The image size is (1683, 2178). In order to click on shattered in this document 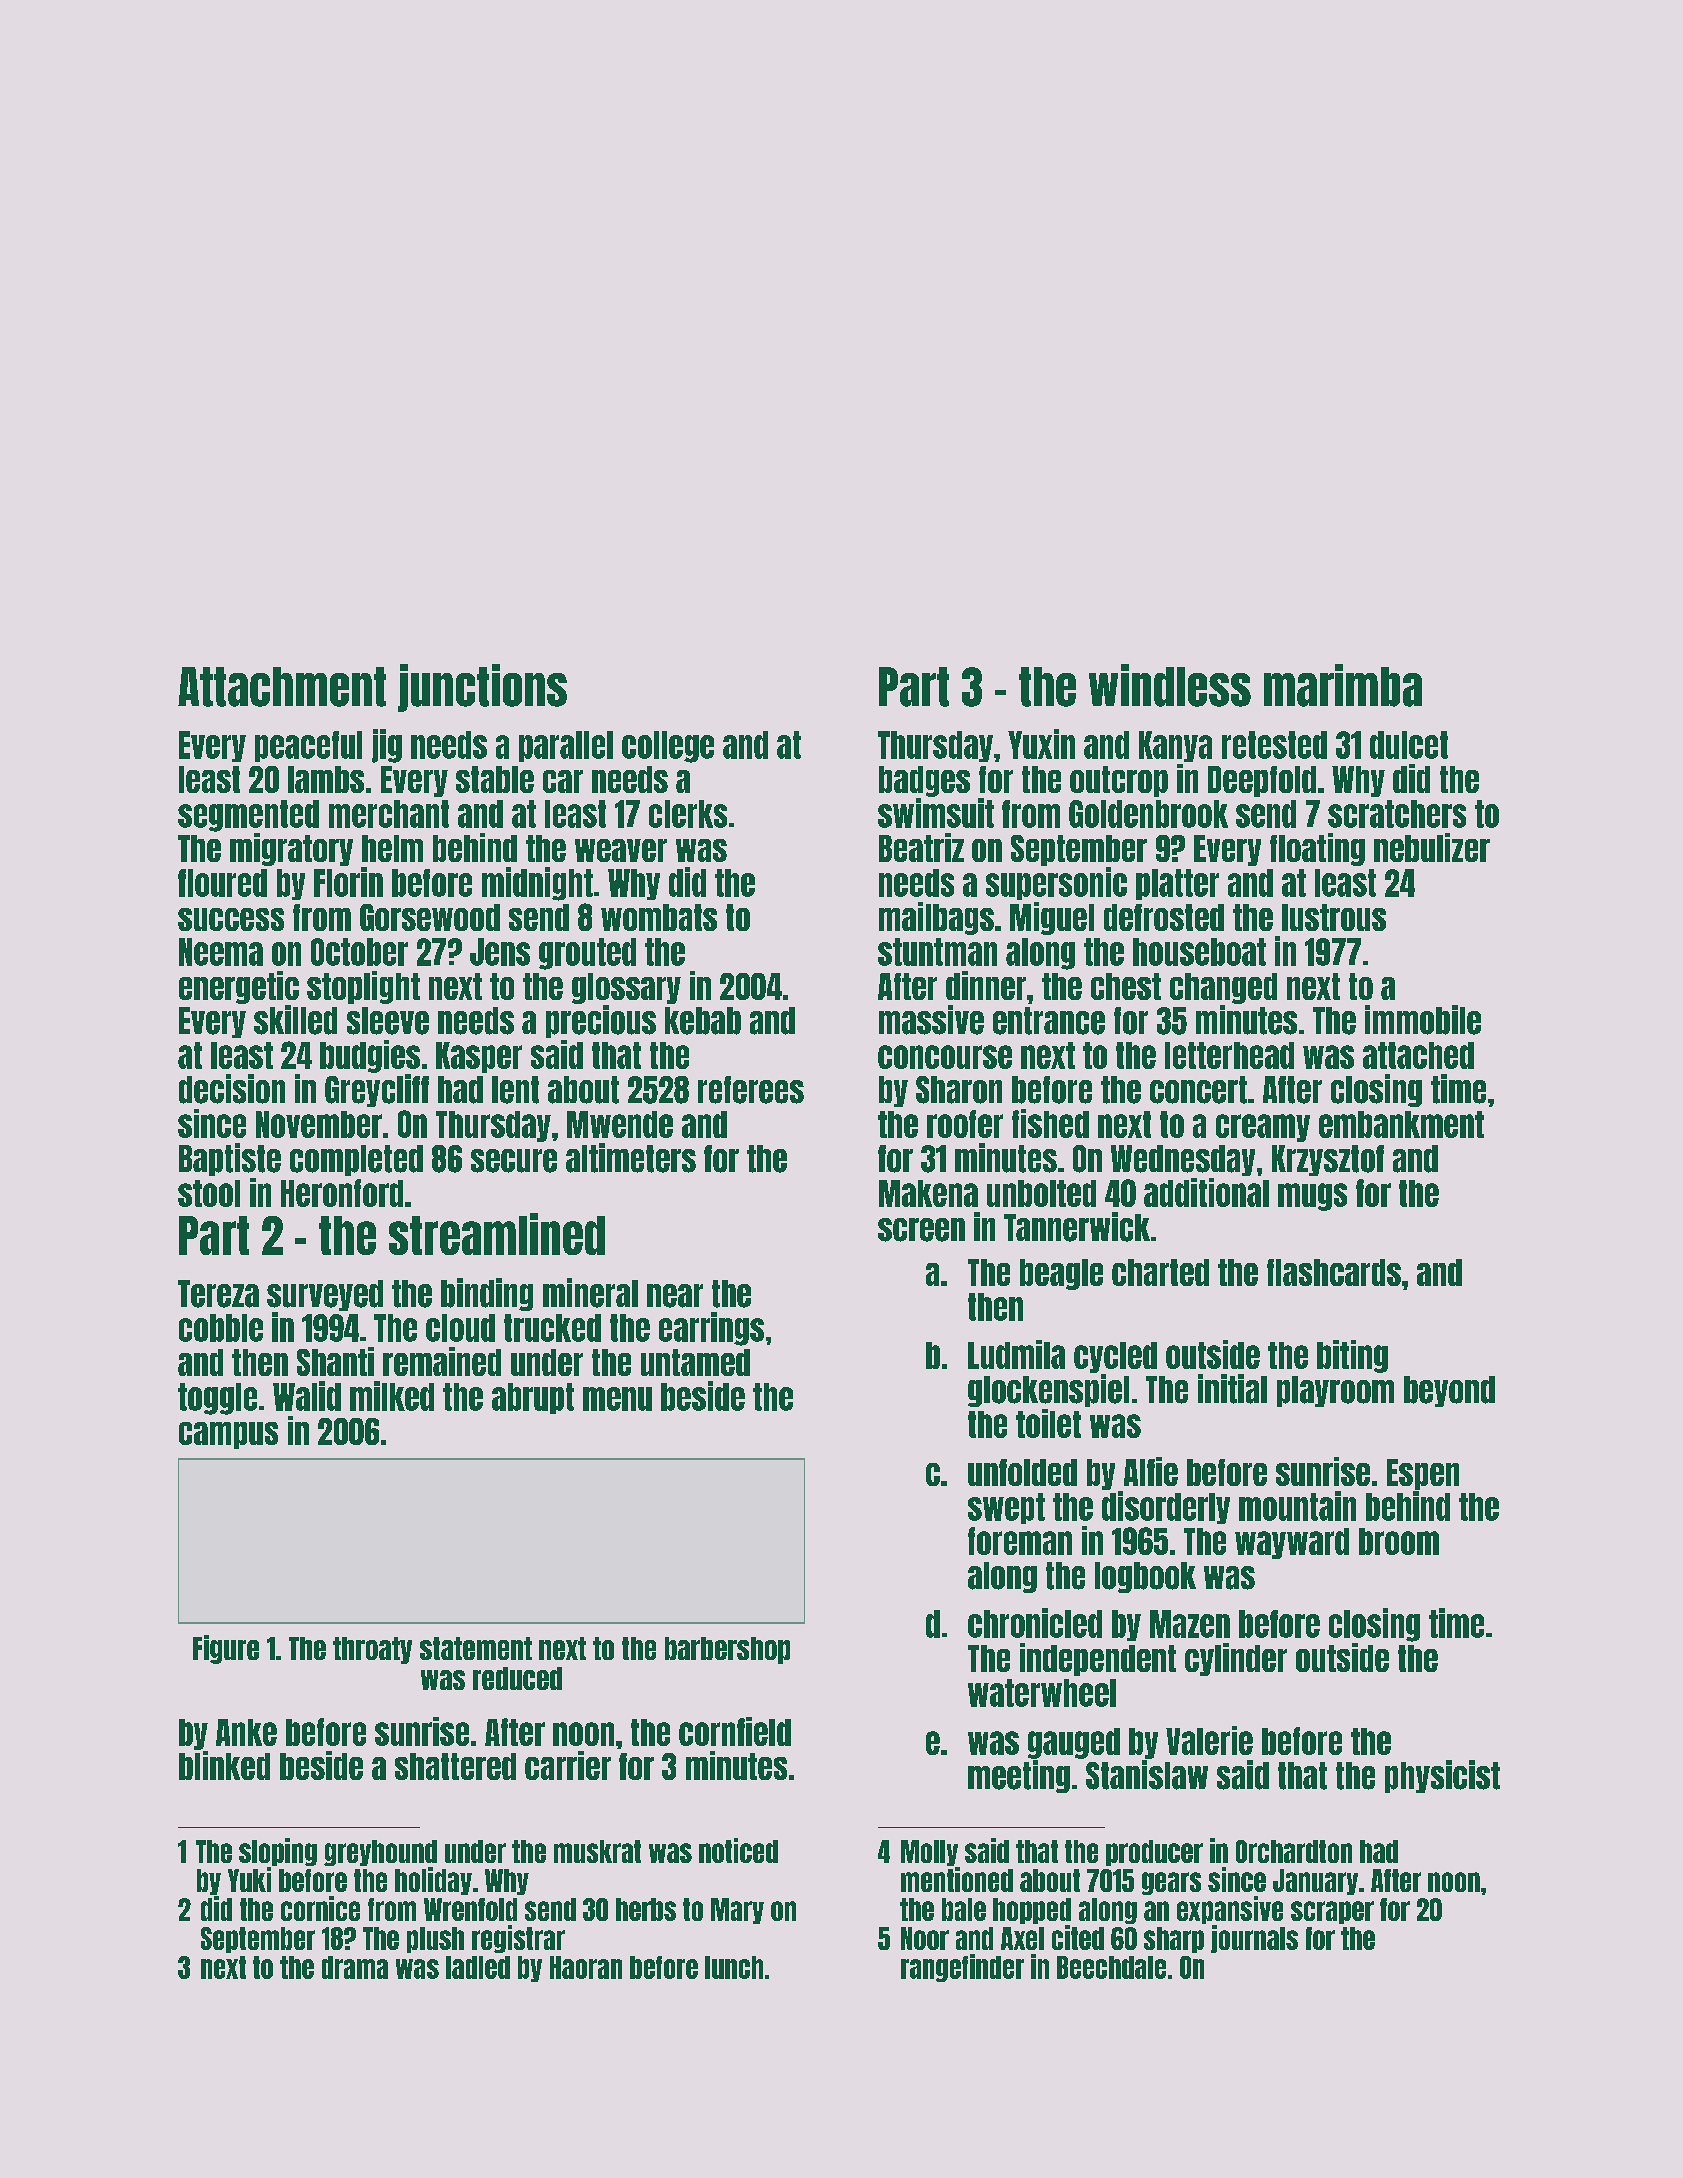, I will do `click(455, 1766)`.
